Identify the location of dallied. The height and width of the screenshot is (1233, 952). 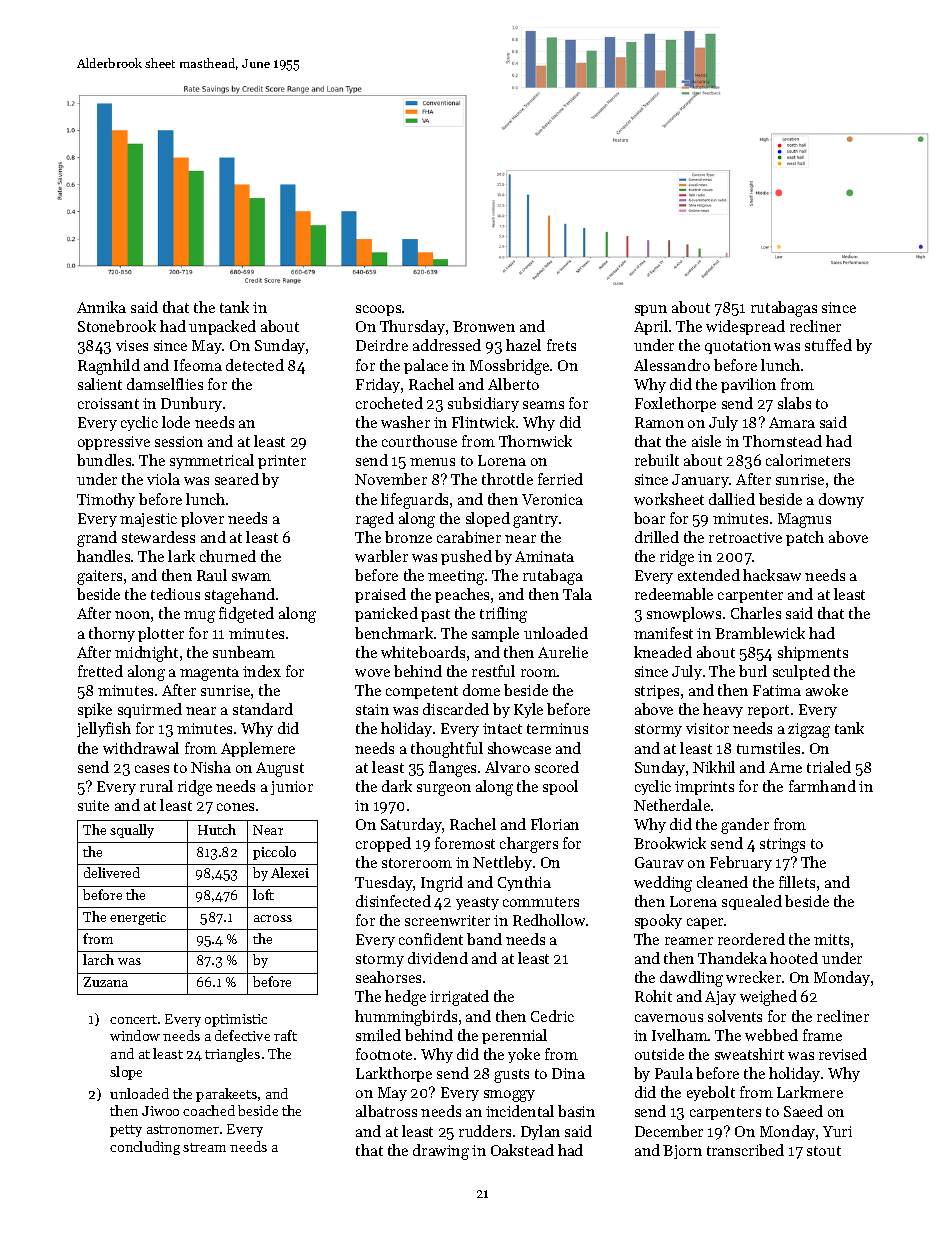
(732, 499).
